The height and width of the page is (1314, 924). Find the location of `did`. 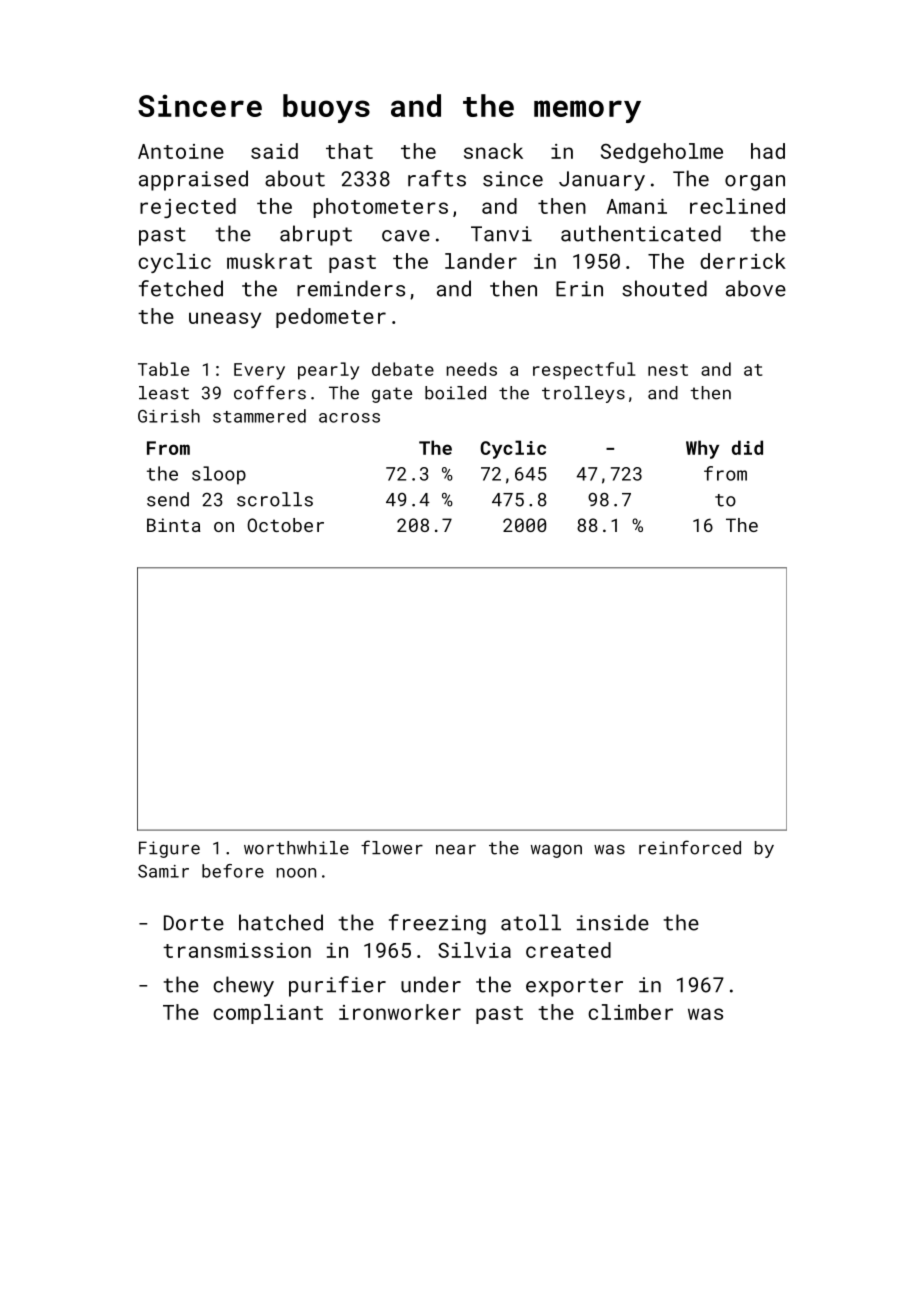

did is located at coordinates (747, 447).
